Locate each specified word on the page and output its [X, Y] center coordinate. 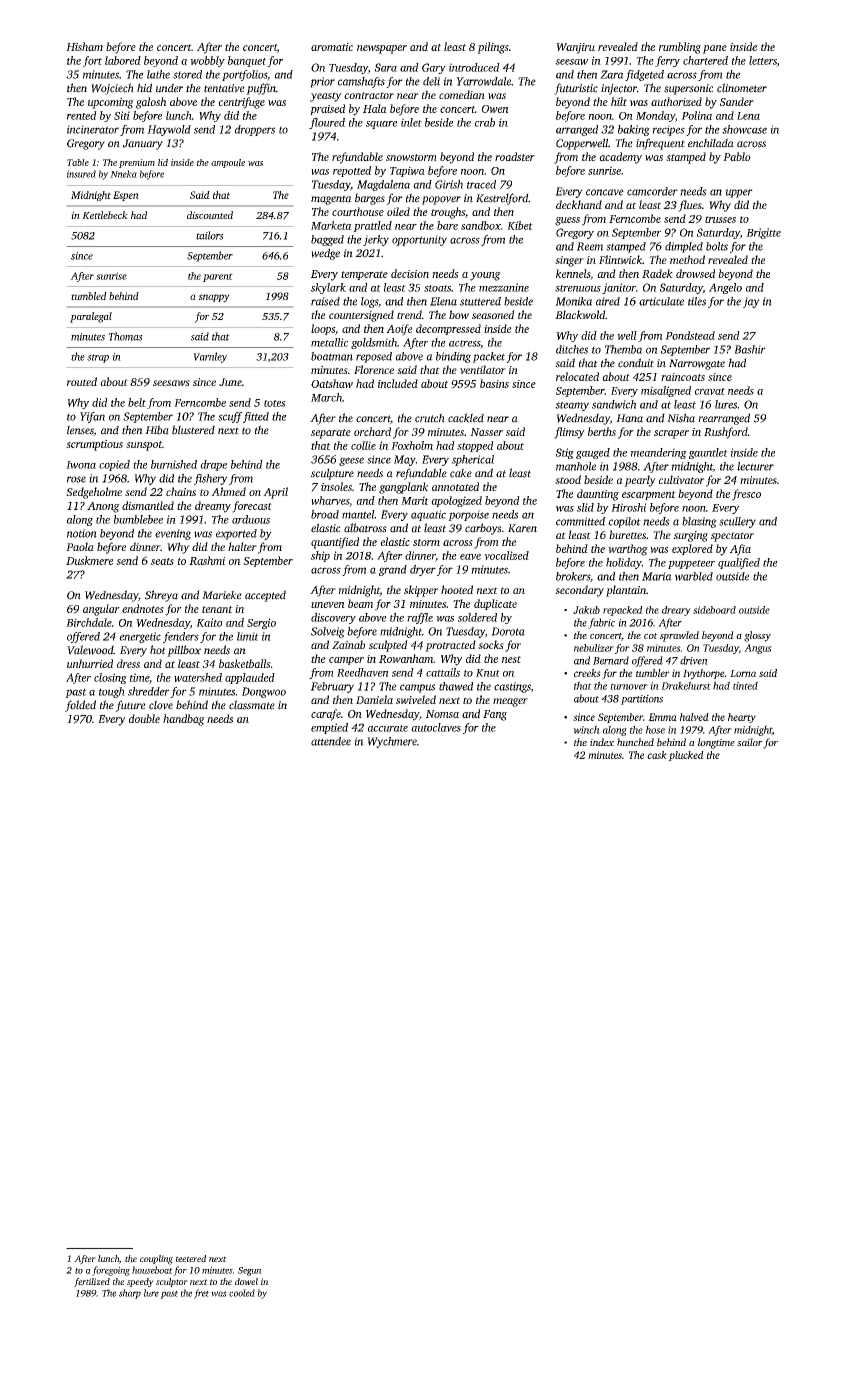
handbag [184, 720]
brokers [573, 576]
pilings [493, 48]
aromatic [332, 47]
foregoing [111, 1271]
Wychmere [392, 742]
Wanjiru [575, 48]
